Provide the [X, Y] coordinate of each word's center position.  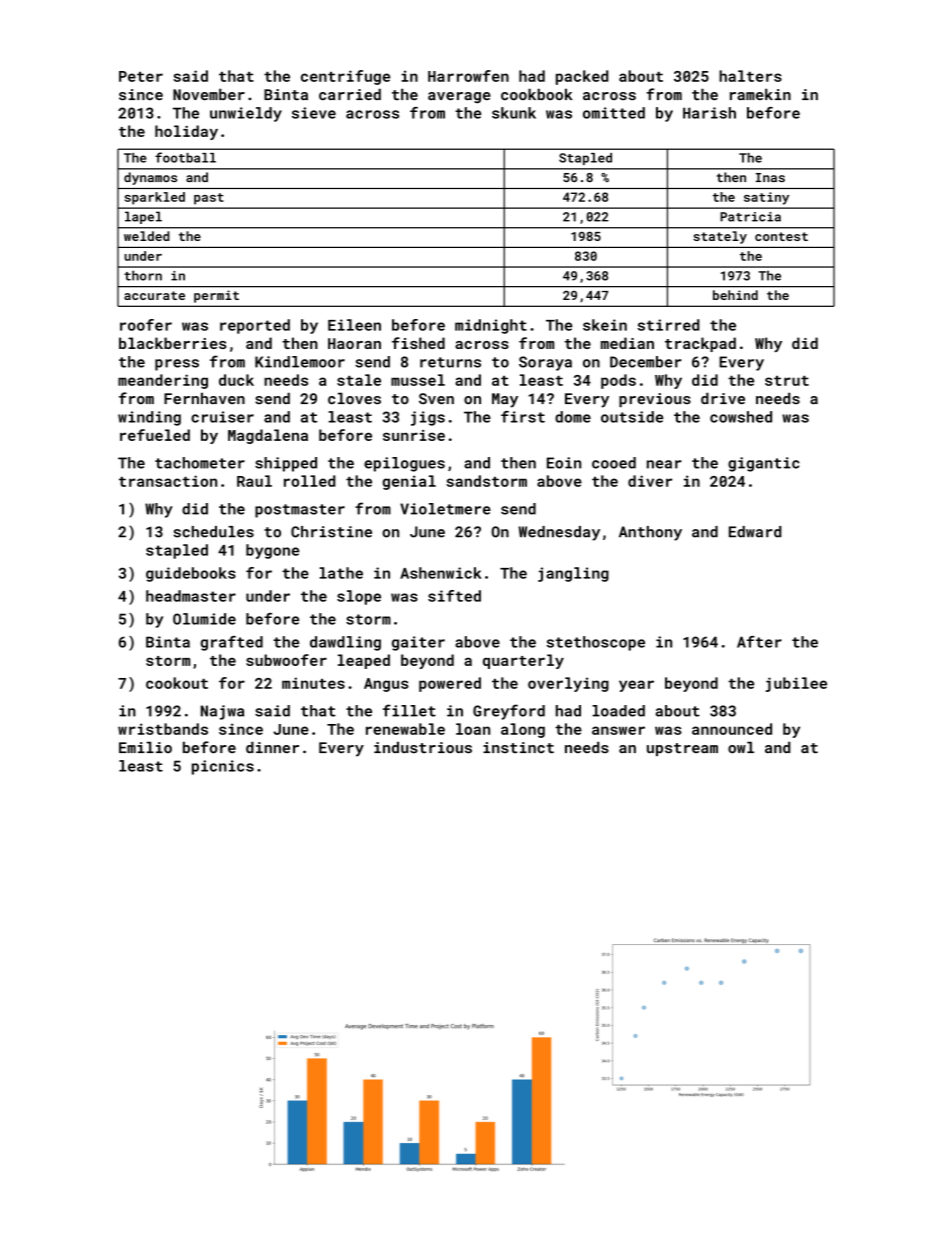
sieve [314, 113]
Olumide [204, 619]
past [209, 199]
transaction [168, 481]
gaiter [418, 643]
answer [618, 730]
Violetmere [445, 509]
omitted [614, 113]
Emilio [145, 747]
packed [582, 77]
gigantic [764, 464]
